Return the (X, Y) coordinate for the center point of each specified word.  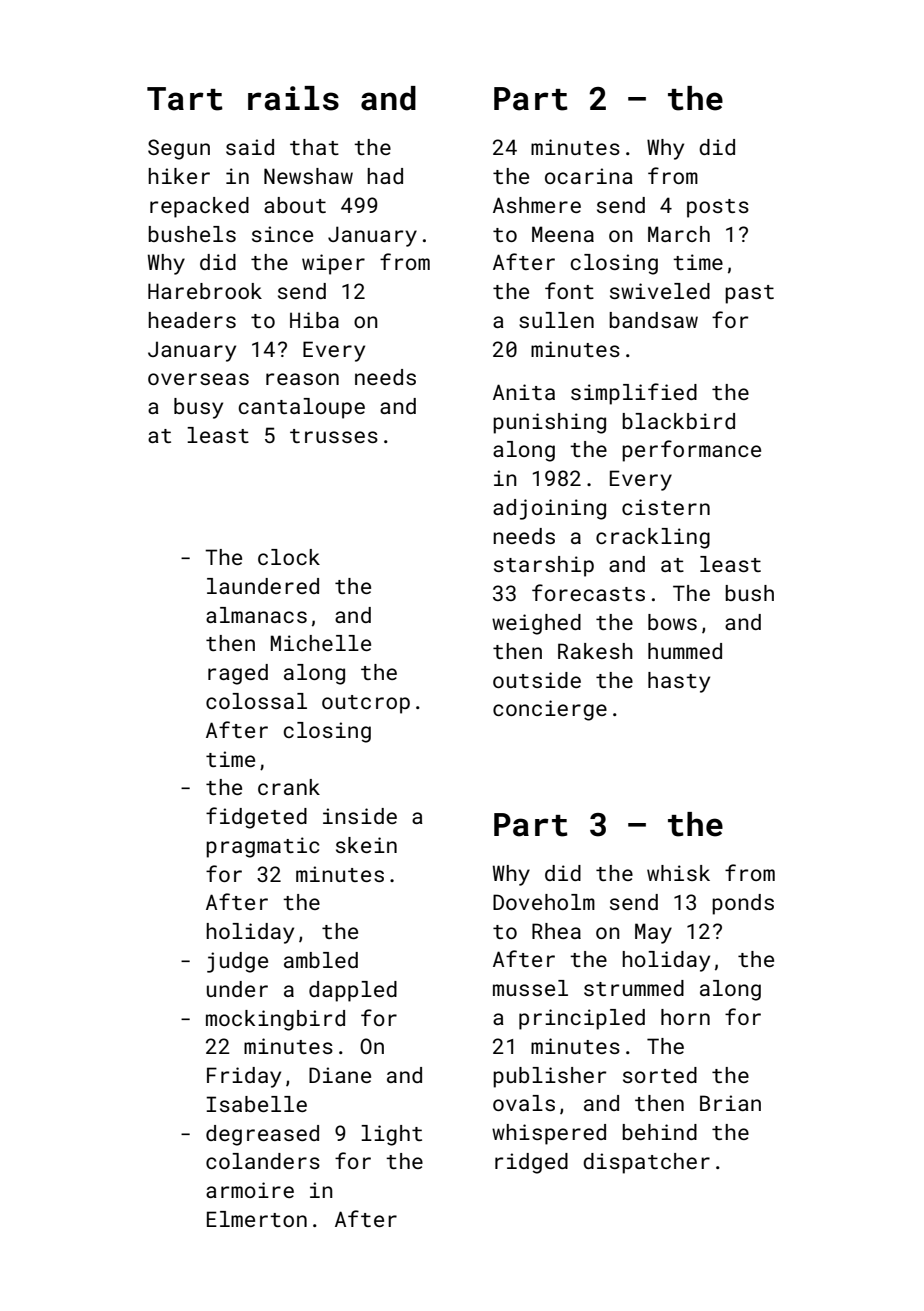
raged (238, 674)
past (749, 294)
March (679, 234)
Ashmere (537, 205)
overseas (198, 379)
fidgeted (256, 818)
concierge (550, 710)
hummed (685, 651)
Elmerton (257, 1219)
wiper (333, 264)
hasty (679, 682)
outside (537, 680)
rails (293, 98)
